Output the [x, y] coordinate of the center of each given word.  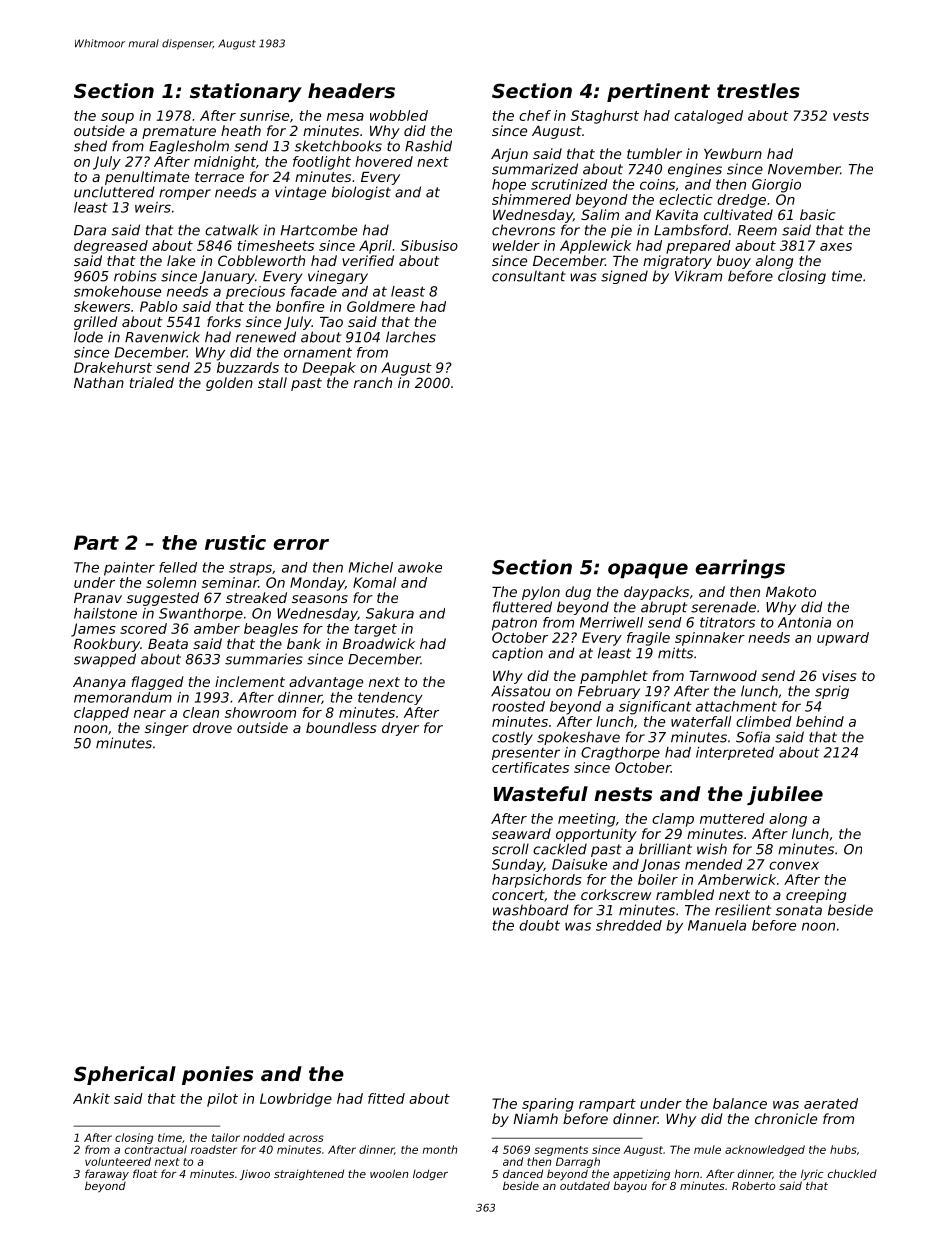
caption [517, 654]
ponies [217, 1075]
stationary [246, 92]
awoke [420, 567]
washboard [531, 910]
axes [836, 247]
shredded [629, 925]
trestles [758, 91]
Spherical [125, 1075]
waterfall [701, 721]
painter [129, 569]
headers [351, 91]
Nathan [99, 382]
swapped [105, 660]
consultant [529, 276]
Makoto [791, 591]
